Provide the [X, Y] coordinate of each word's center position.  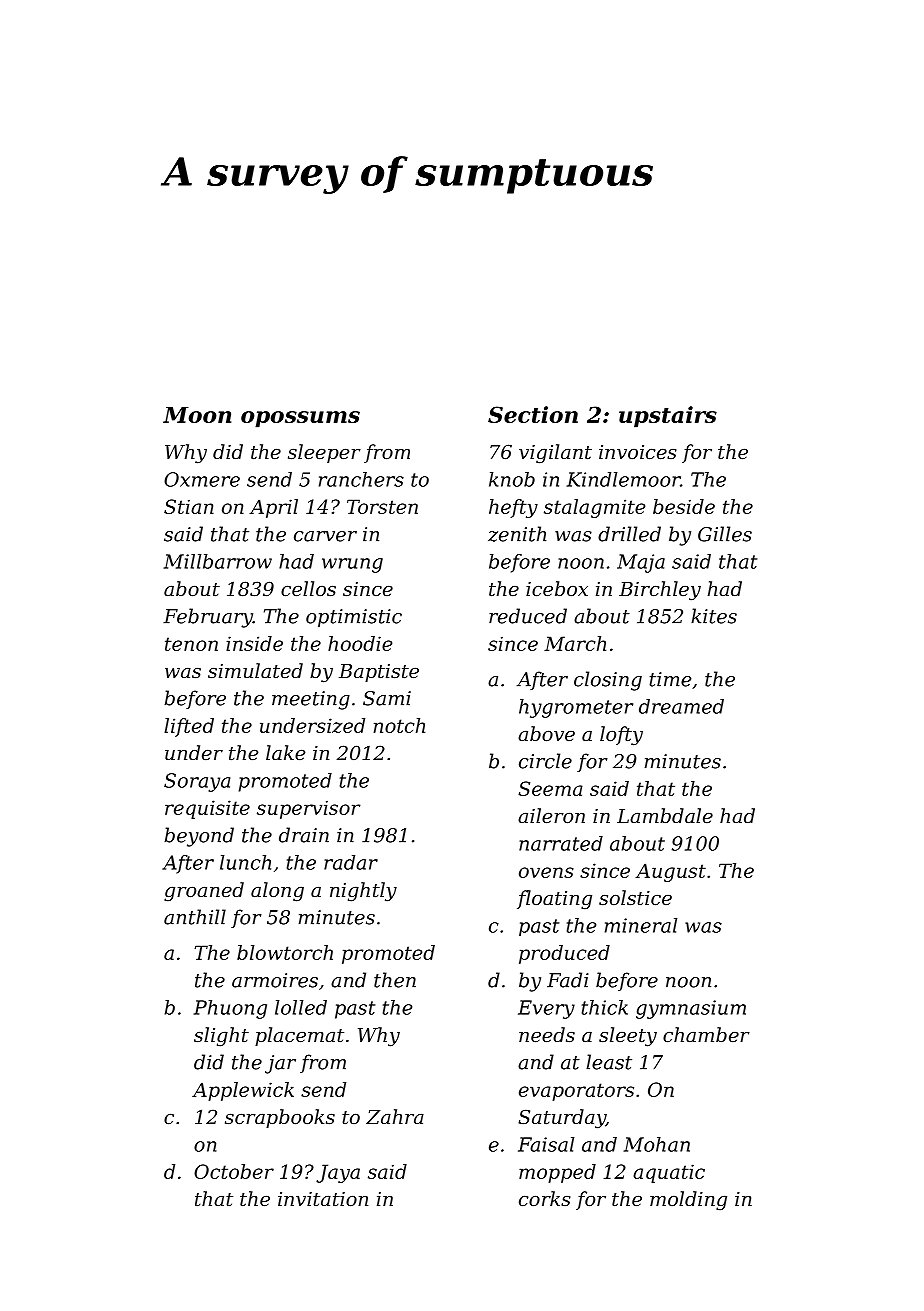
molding [688, 1200]
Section [533, 414]
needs [547, 1034]
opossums [300, 419]
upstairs [668, 417]
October [234, 1171]
